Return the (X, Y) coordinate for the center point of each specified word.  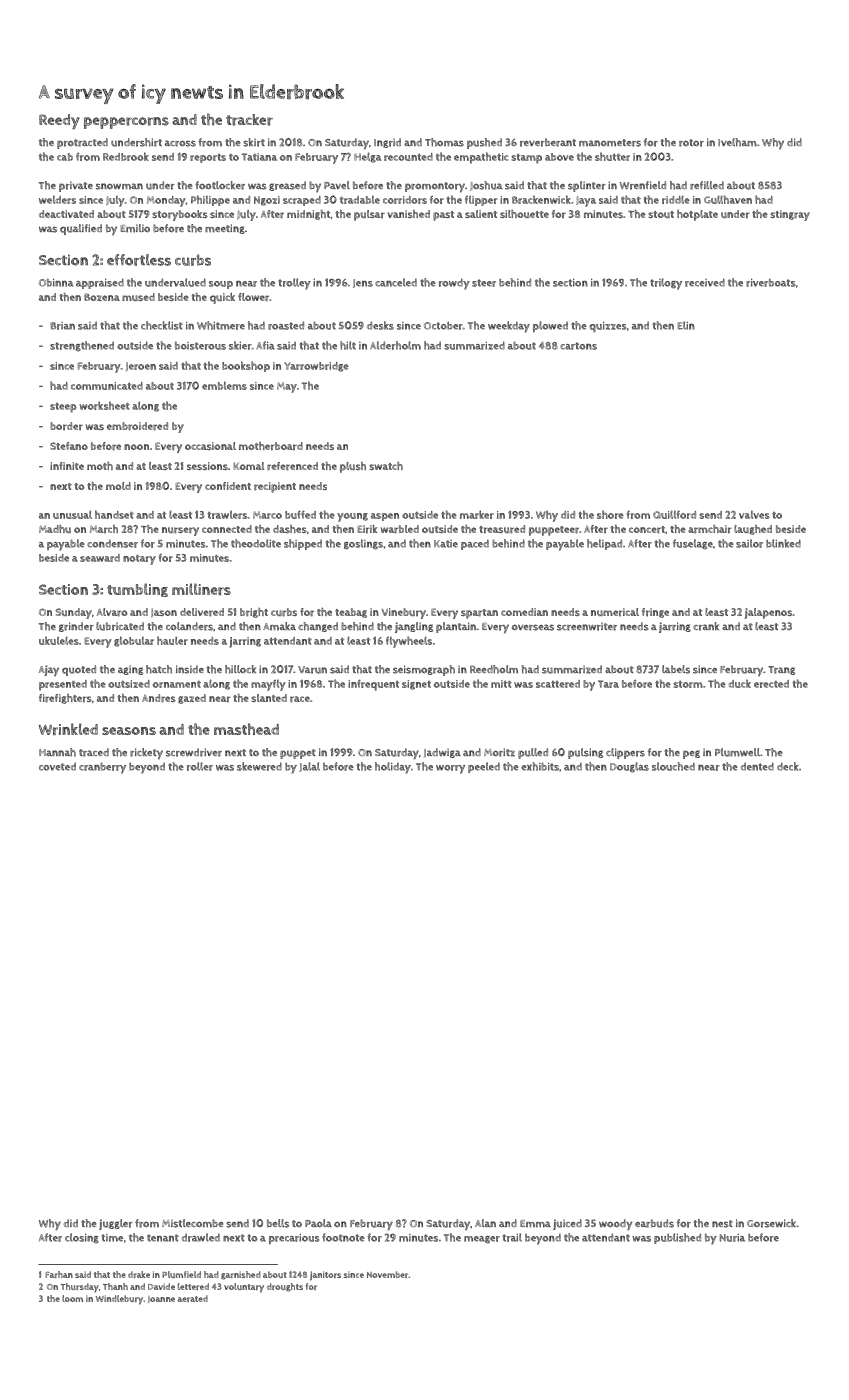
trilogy (666, 284)
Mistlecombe (193, 1223)
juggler (116, 1224)
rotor (691, 143)
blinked (783, 543)
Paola (318, 1223)
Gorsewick (771, 1223)
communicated (107, 386)
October (443, 326)
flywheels (409, 642)
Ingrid (387, 143)
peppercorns (126, 123)
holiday (393, 768)
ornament (177, 684)
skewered (259, 766)
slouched (673, 766)
